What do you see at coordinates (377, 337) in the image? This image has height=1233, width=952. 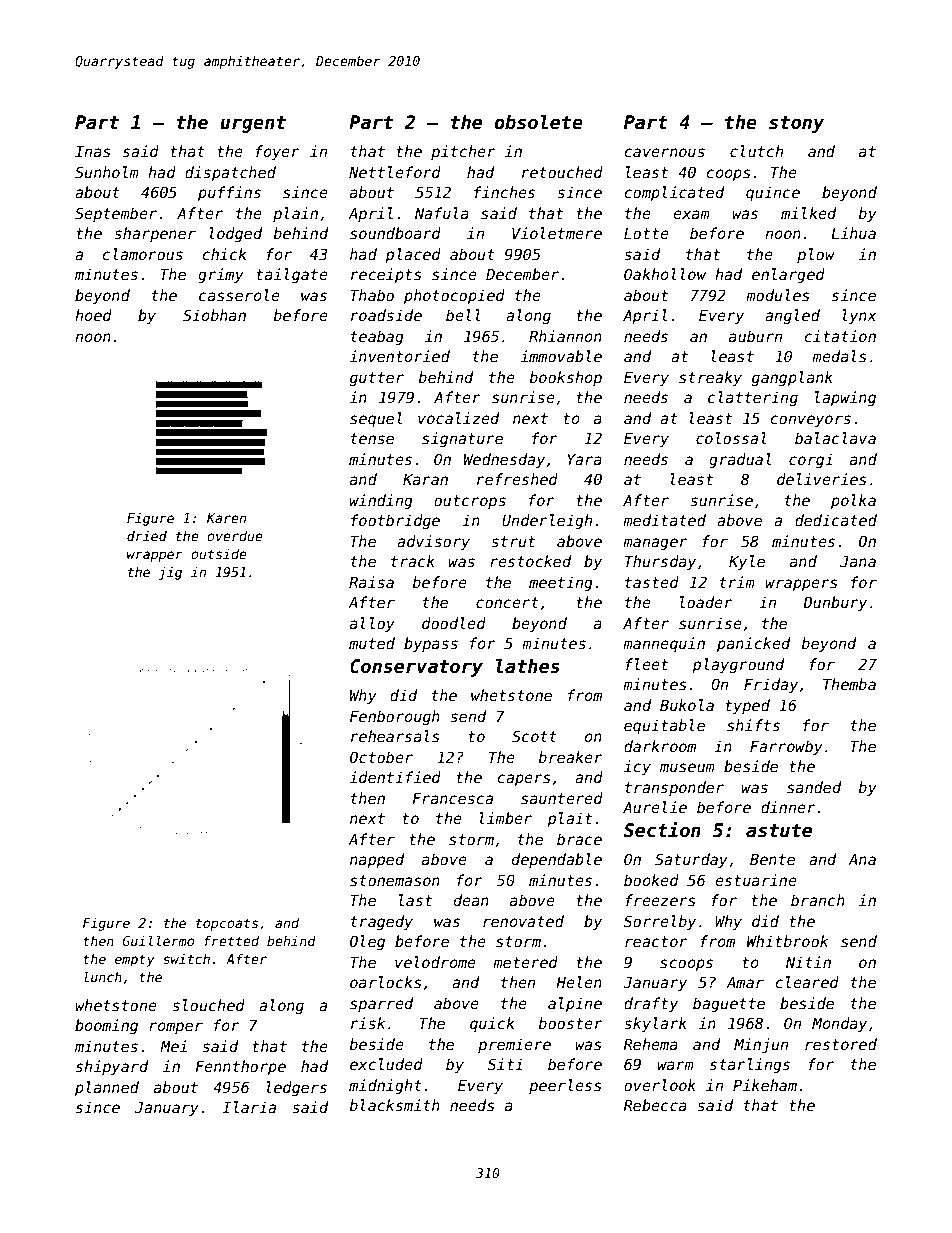 I see `teabag` at bounding box center [377, 337].
